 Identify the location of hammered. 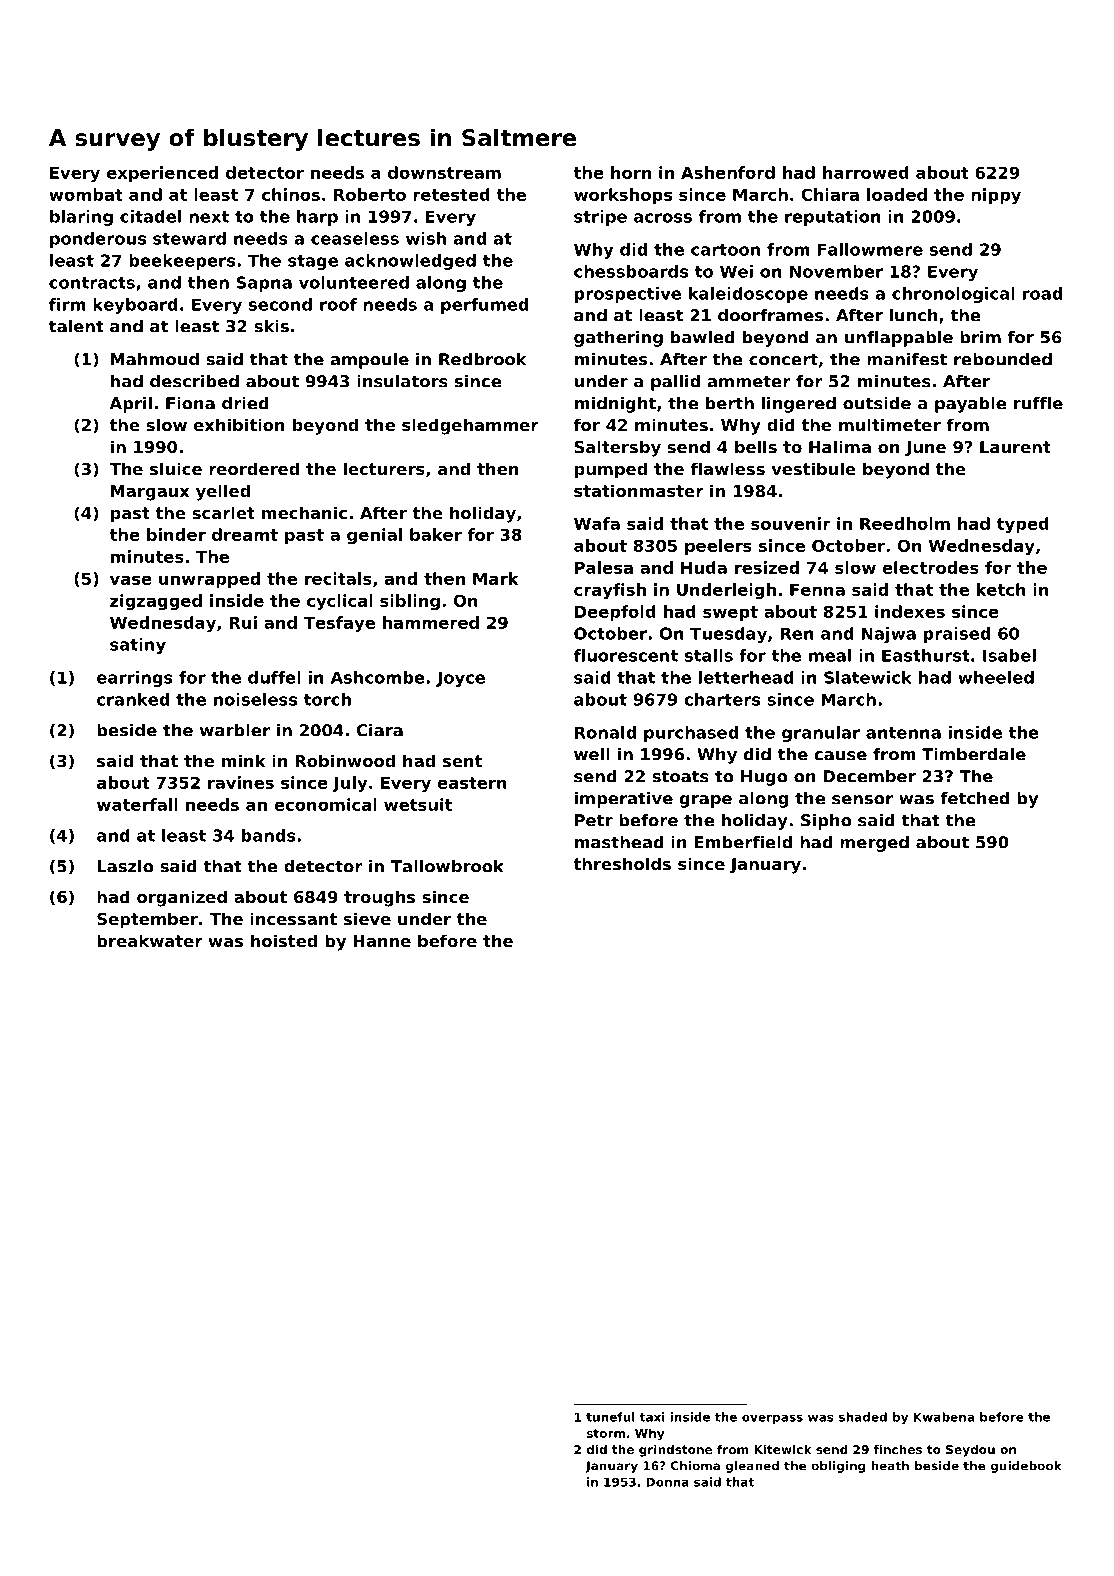
(431, 622).
